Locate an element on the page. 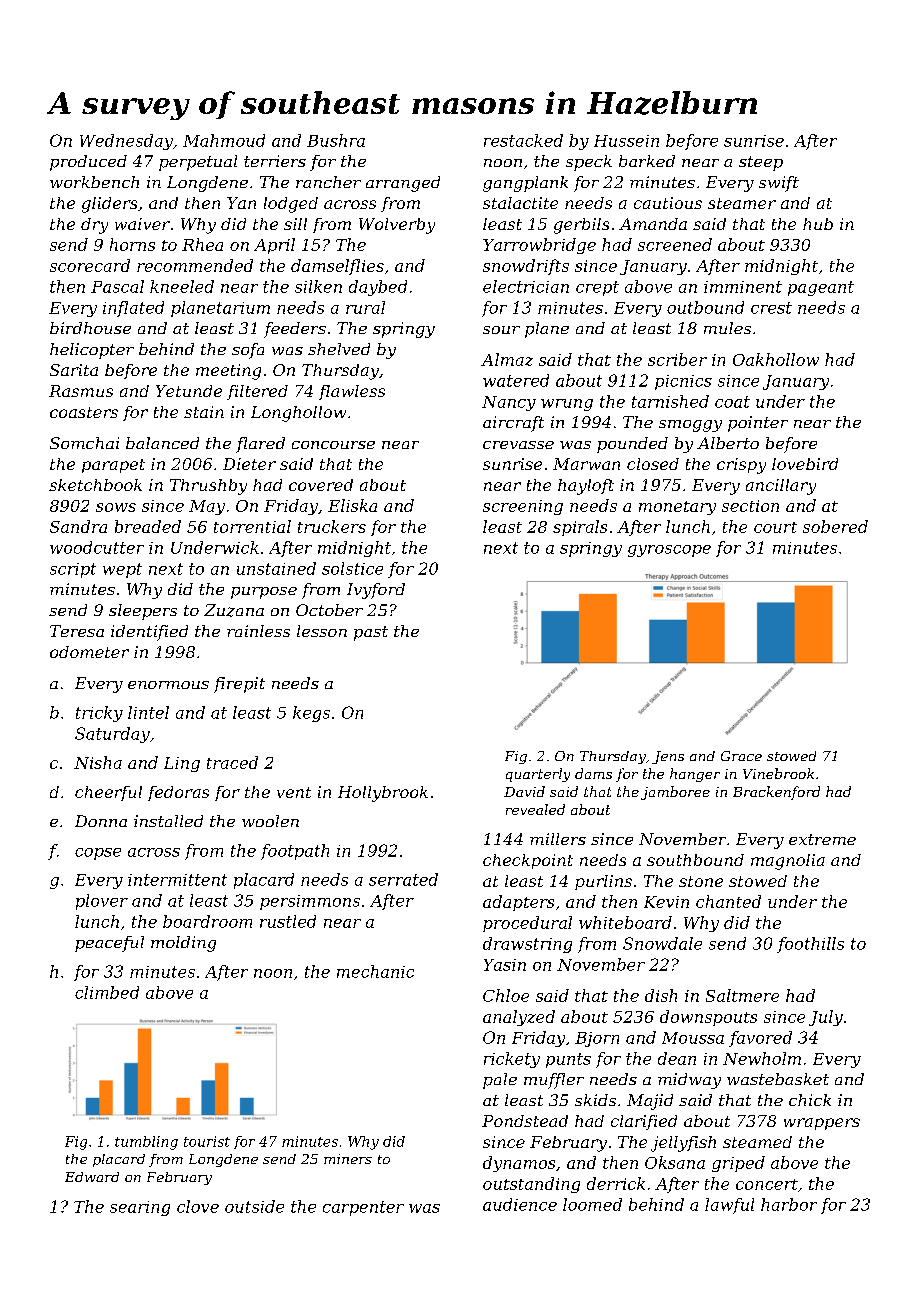 Image resolution: width=924 pixels, height=1308 pixels. crevasse is located at coordinates (518, 445).
